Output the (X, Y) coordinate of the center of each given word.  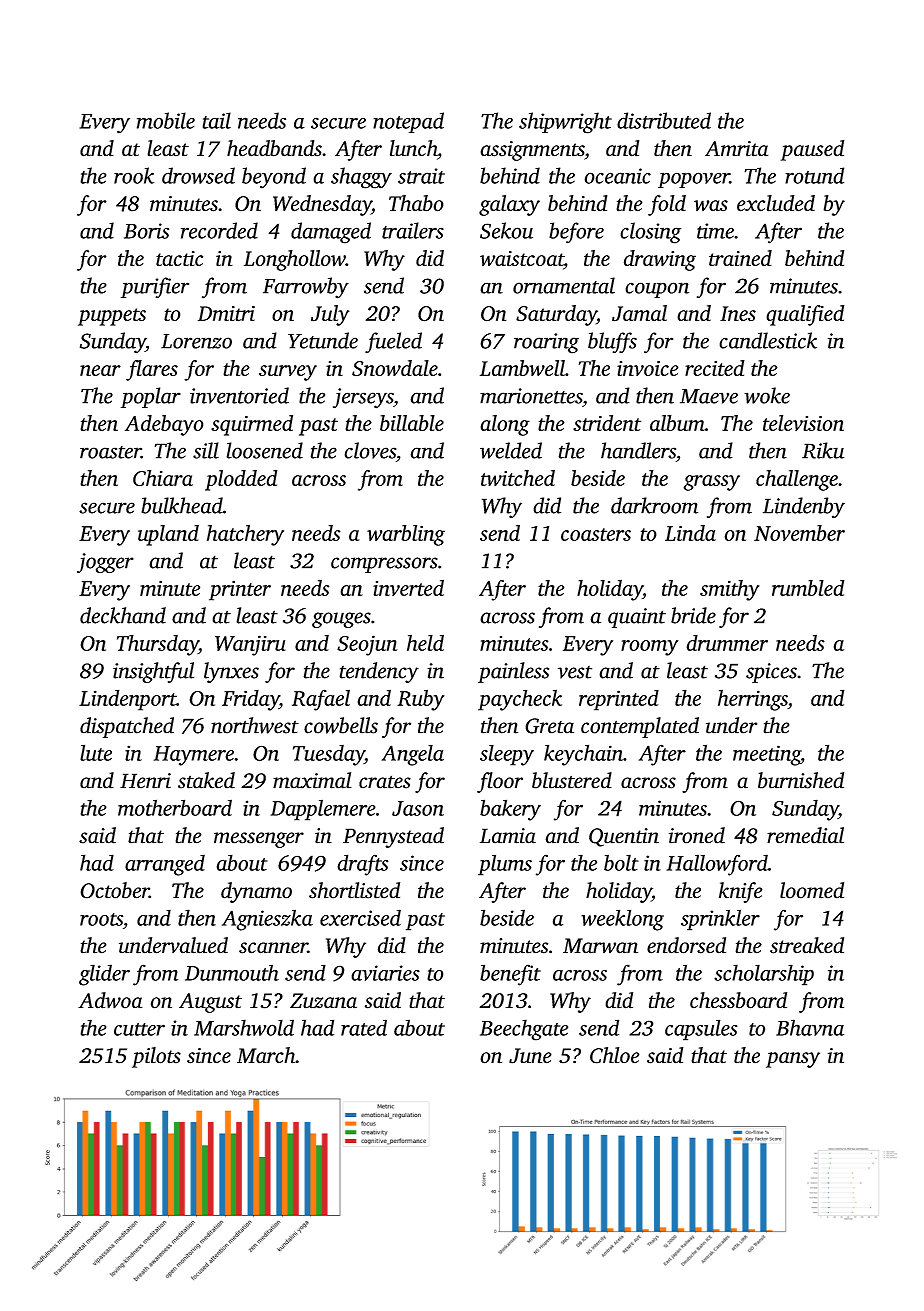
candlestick (768, 340)
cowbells (341, 725)
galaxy (509, 205)
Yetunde (323, 340)
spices (771, 673)
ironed (697, 835)
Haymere (193, 756)
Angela (412, 755)
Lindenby (804, 507)
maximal (312, 780)
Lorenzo (196, 341)
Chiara (163, 478)
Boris (146, 231)
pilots (156, 1057)
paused (812, 150)
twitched (518, 478)
